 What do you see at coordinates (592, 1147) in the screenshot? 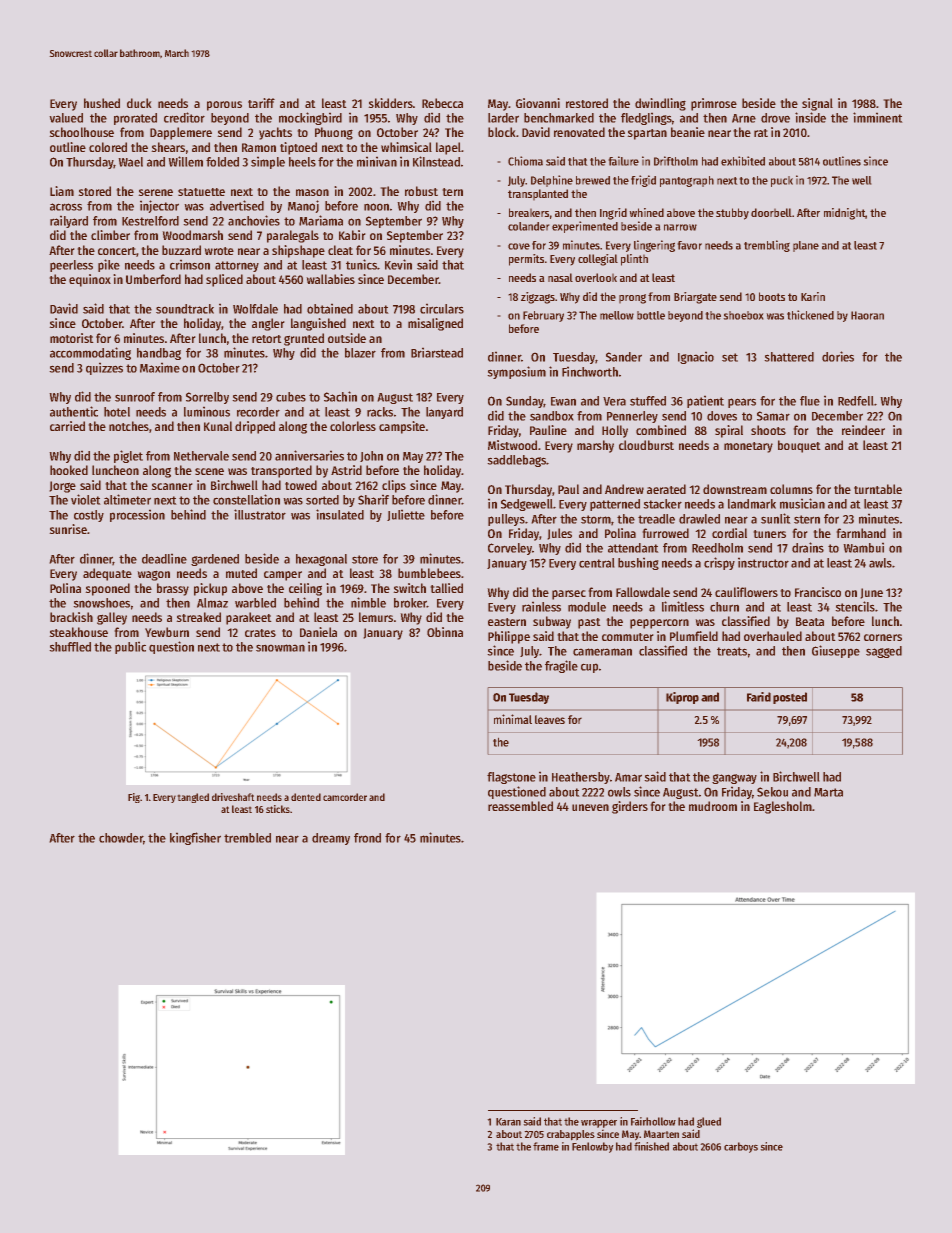
I see `Fenlowby` at bounding box center [592, 1147].
